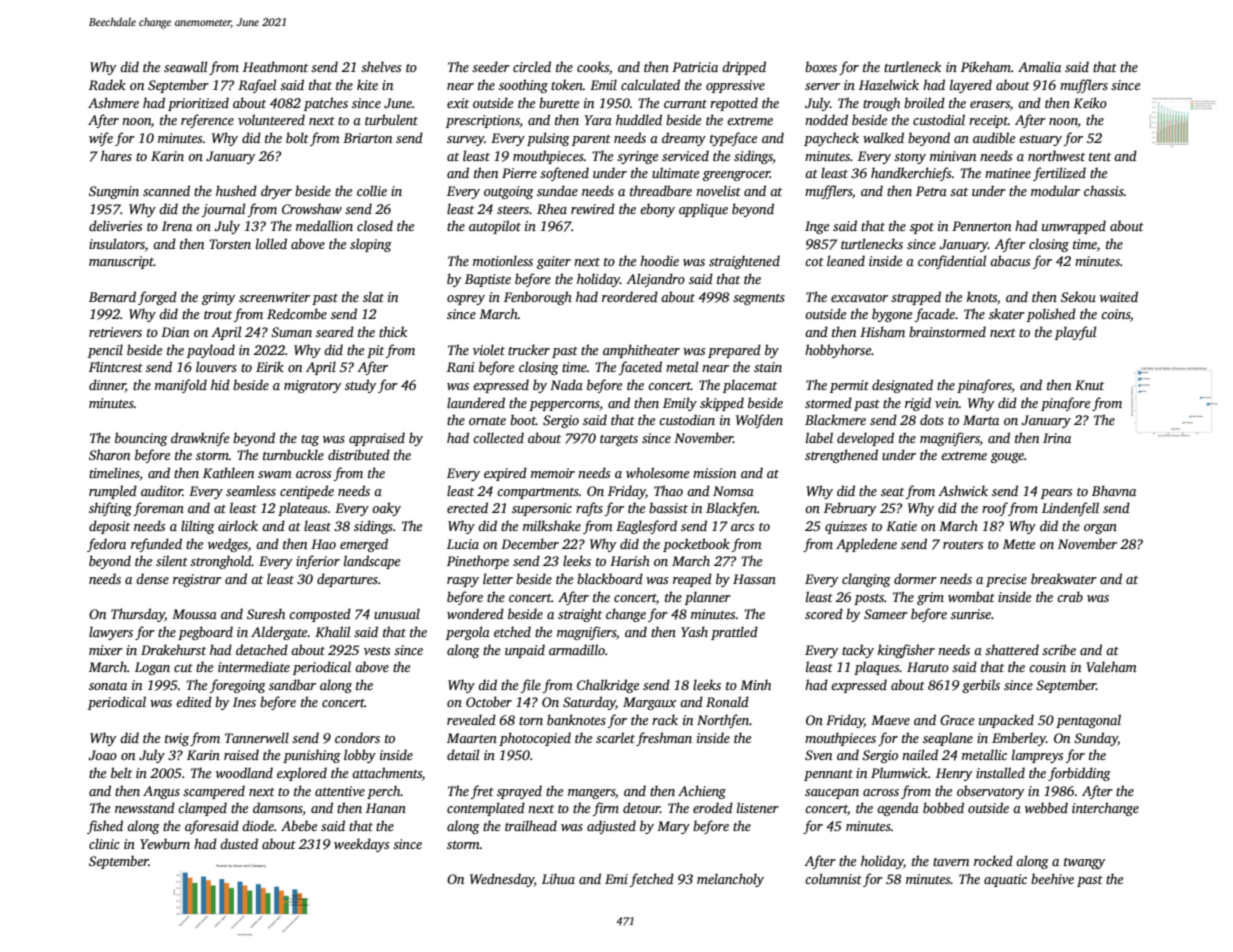 Image resolution: width=1233 pixels, height=952 pixels. What do you see at coordinates (1089, 385) in the screenshot?
I see `Knut` at bounding box center [1089, 385].
